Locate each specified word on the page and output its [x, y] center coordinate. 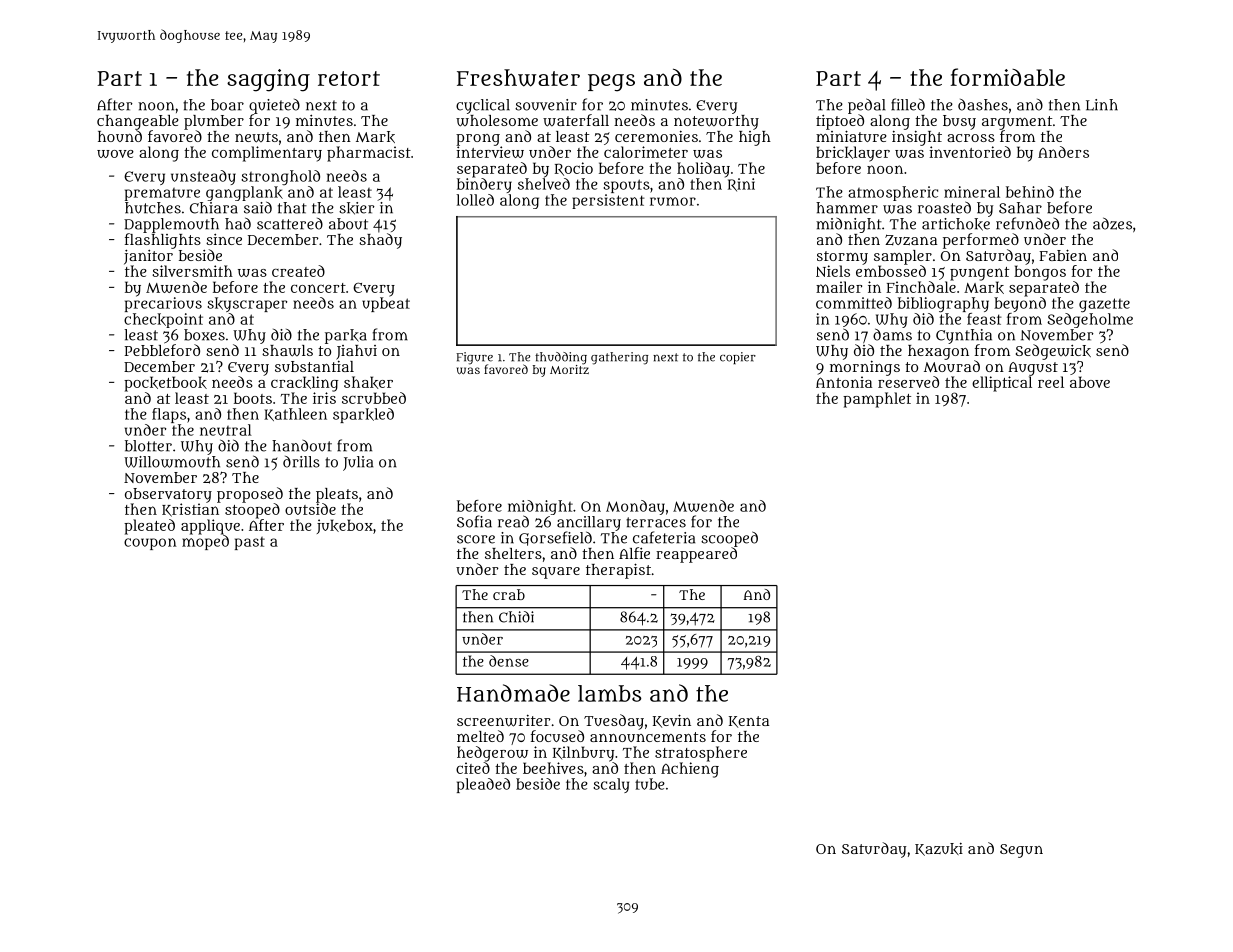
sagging [268, 80]
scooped [729, 539]
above [1090, 382]
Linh [1102, 105]
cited [473, 768]
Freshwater [518, 78]
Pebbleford [162, 350]
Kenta [749, 722]
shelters [513, 553]
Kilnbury [583, 754]
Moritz [569, 369]
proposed [250, 495]
